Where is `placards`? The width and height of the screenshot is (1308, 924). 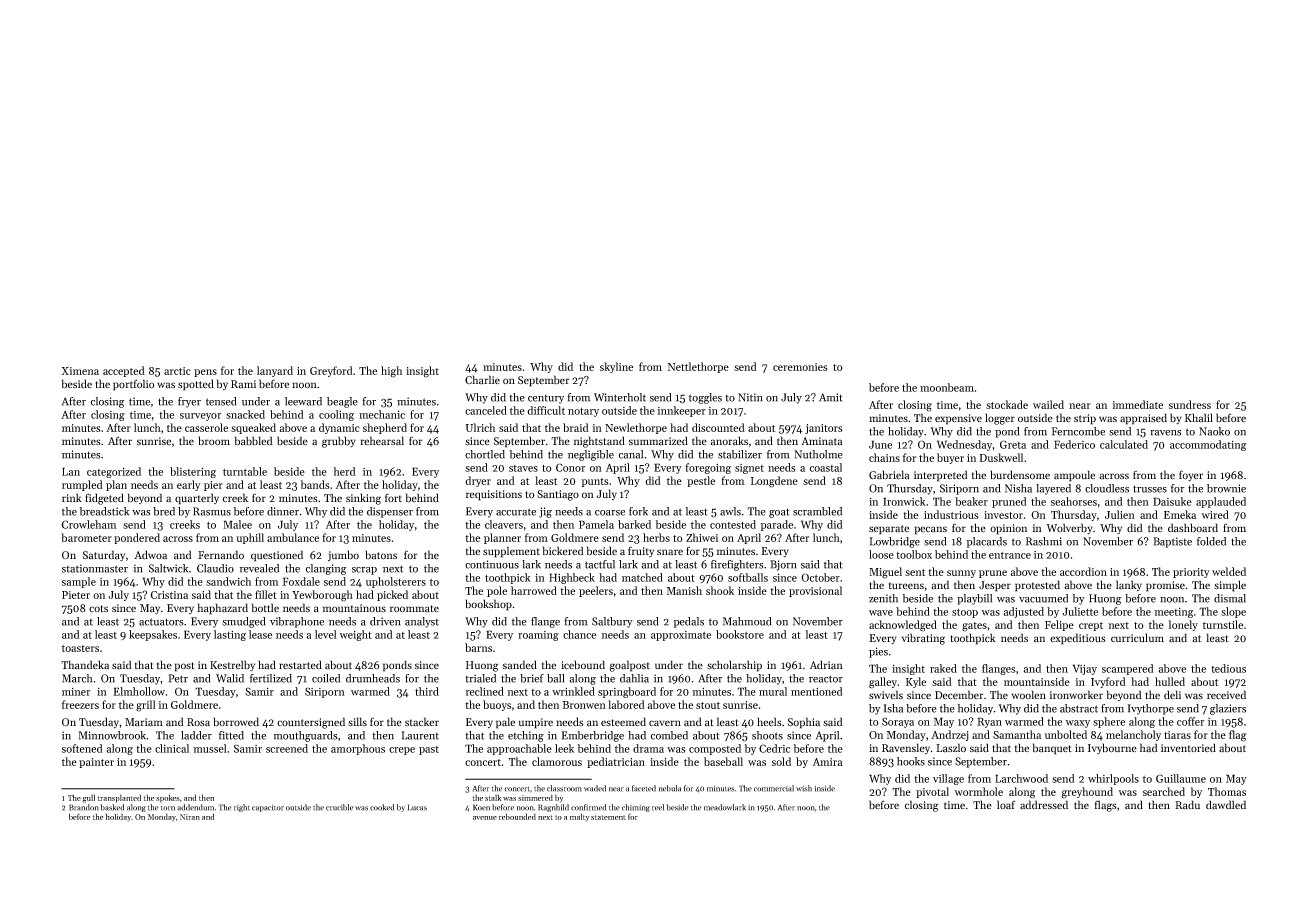
placards is located at coordinates (986, 542).
